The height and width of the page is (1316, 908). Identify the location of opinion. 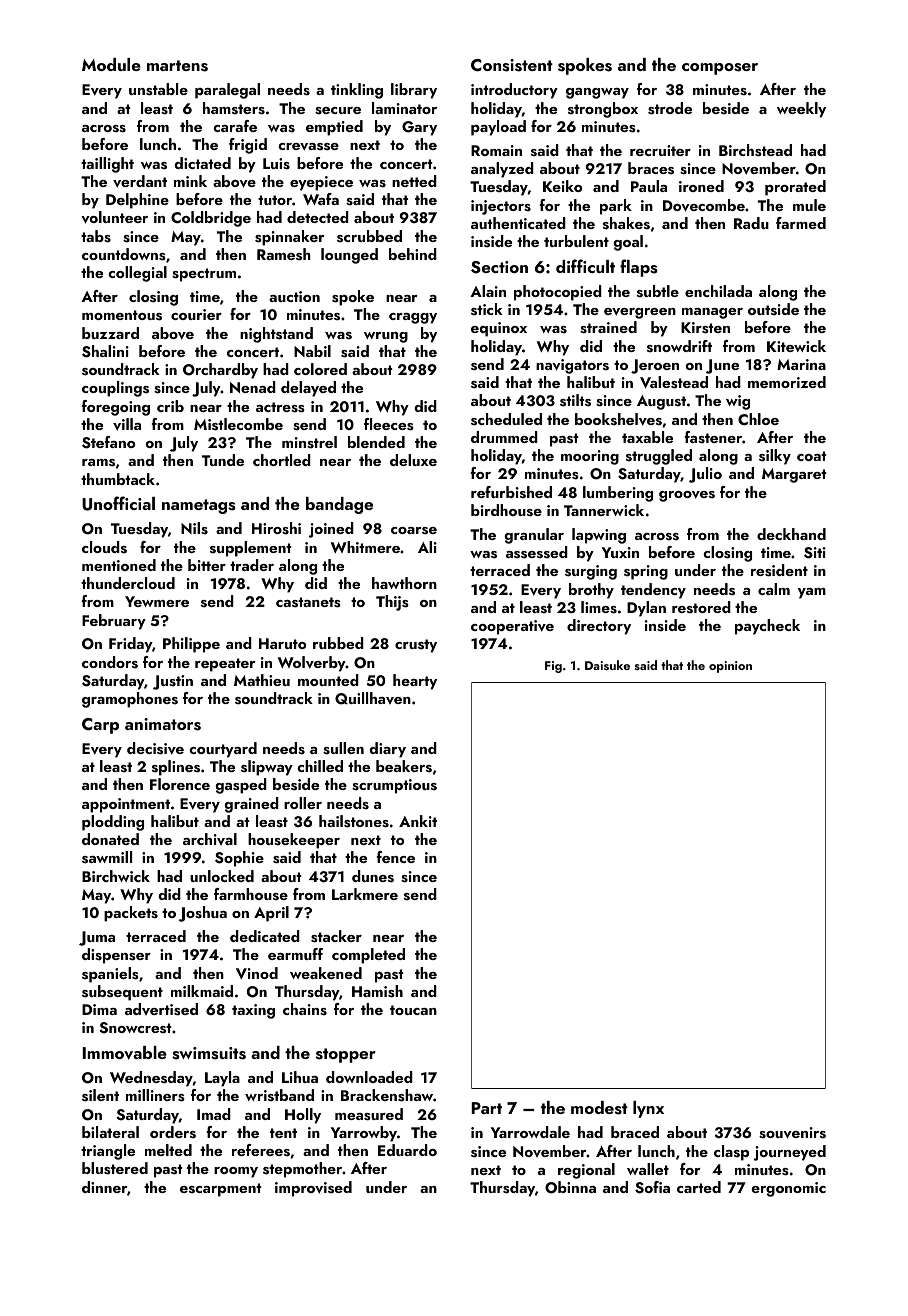
(730, 667).
